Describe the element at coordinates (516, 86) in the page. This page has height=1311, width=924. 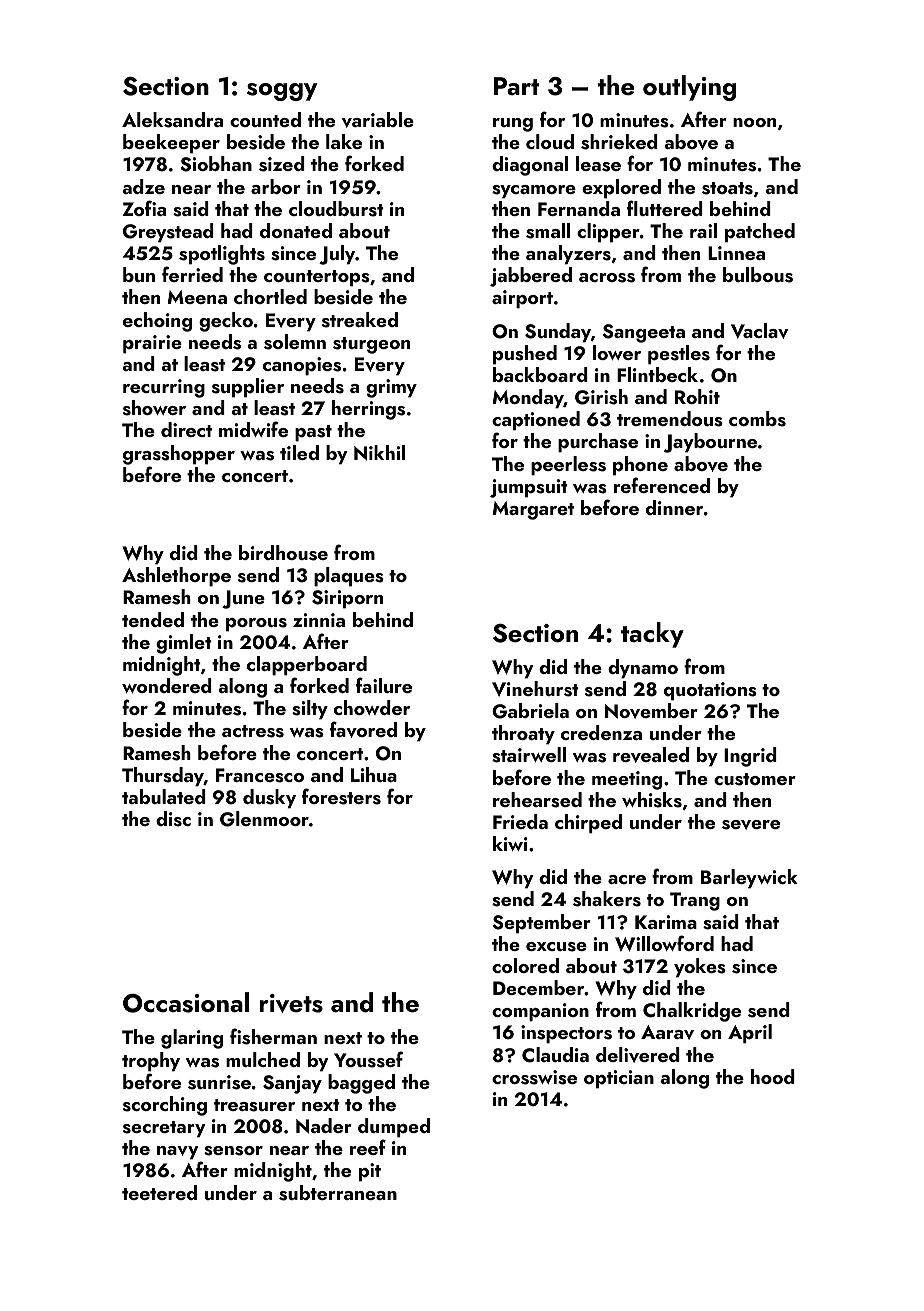
I see `Part` at that location.
